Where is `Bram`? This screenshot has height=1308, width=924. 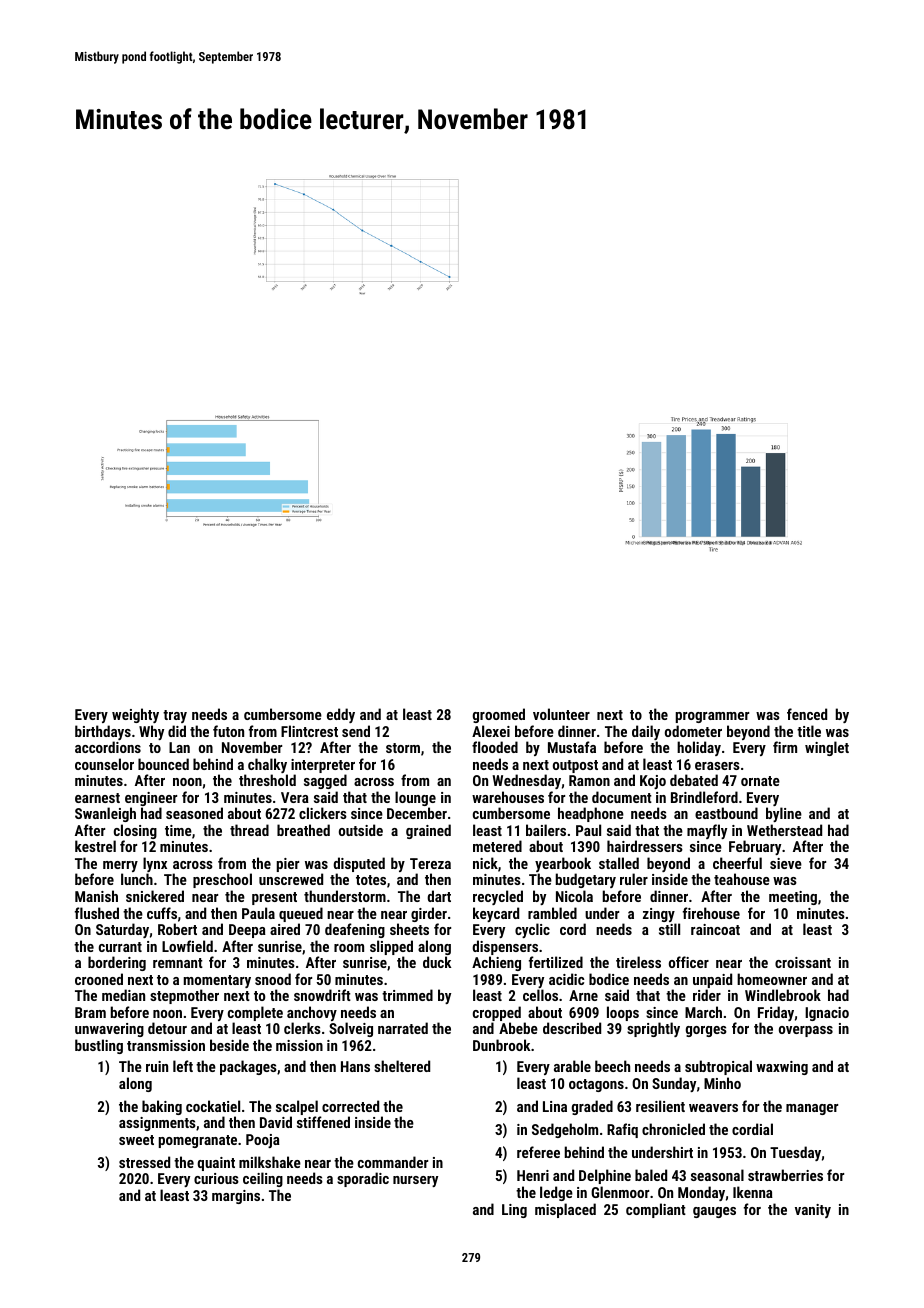
Bram is located at coordinates (90, 1012).
